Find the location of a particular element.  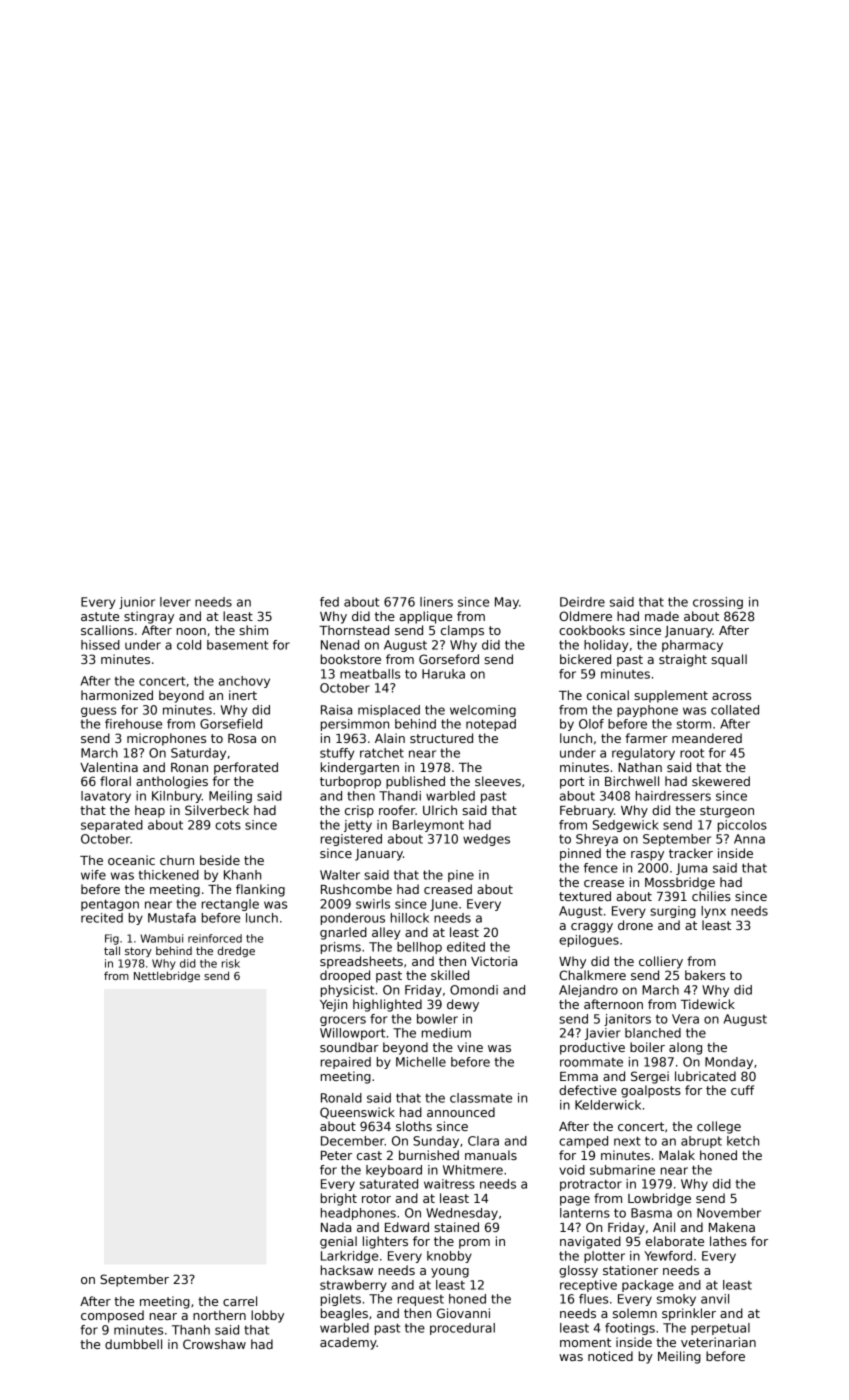

bakers is located at coordinates (705, 975).
